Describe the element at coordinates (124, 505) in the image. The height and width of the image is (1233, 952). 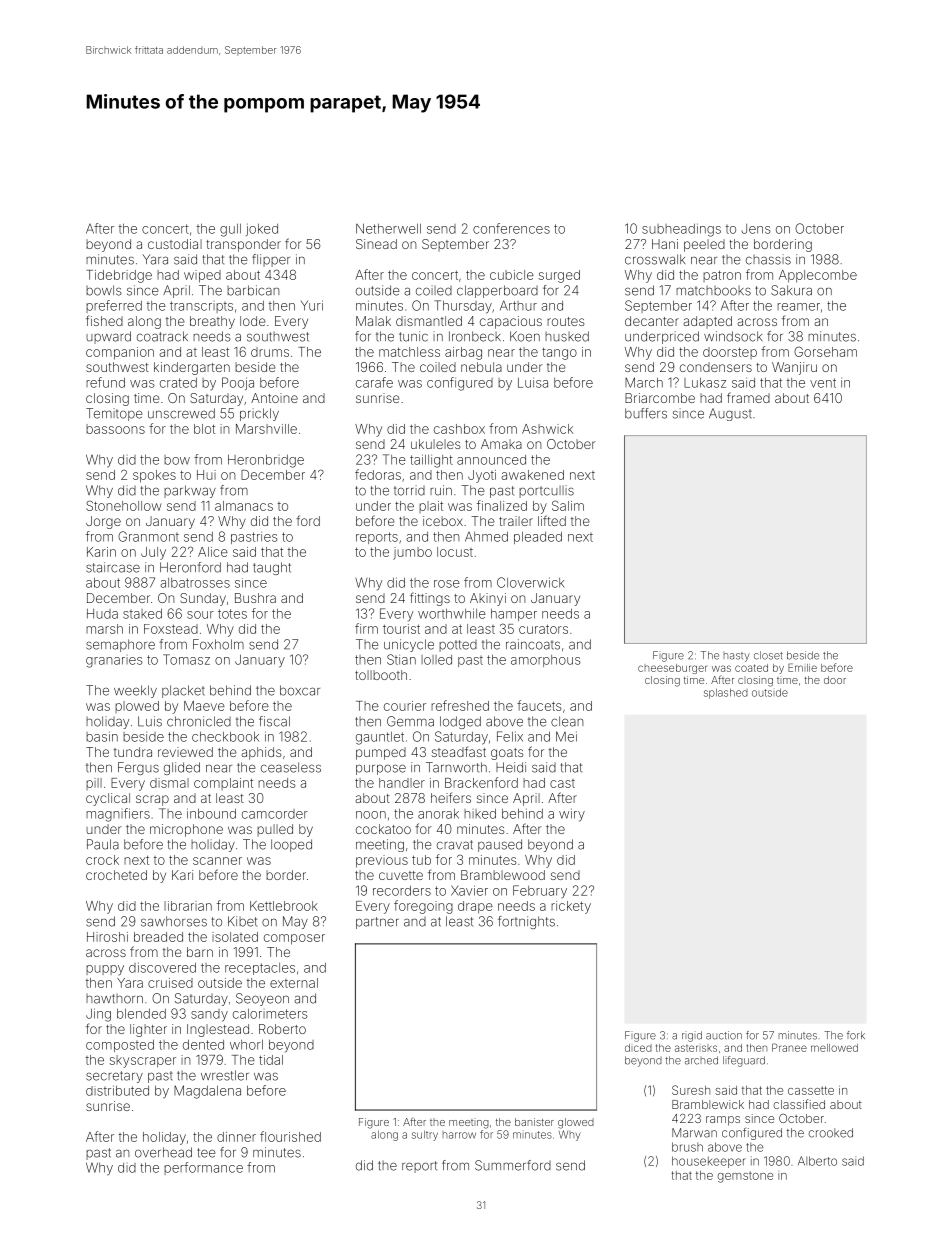
I see `Stonehollow` at that location.
